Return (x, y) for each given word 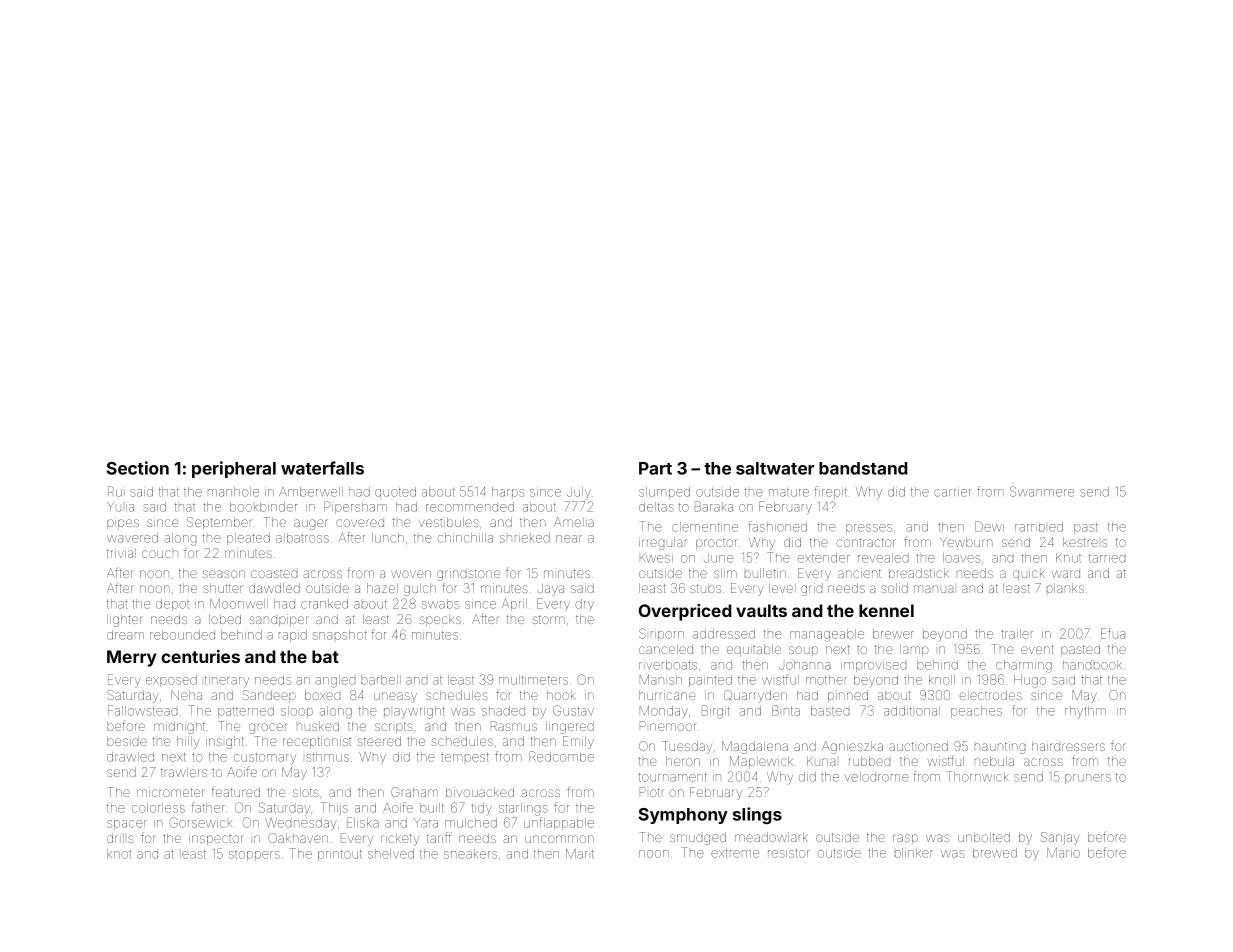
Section (138, 468)
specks (440, 620)
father (208, 807)
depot (172, 605)
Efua (1113, 633)
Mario (1063, 853)
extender (824, 558)
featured (236, 791)
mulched (471, 823)
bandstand (863, 468)
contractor (866, 542)
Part (655, 468)
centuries (200, 656)
